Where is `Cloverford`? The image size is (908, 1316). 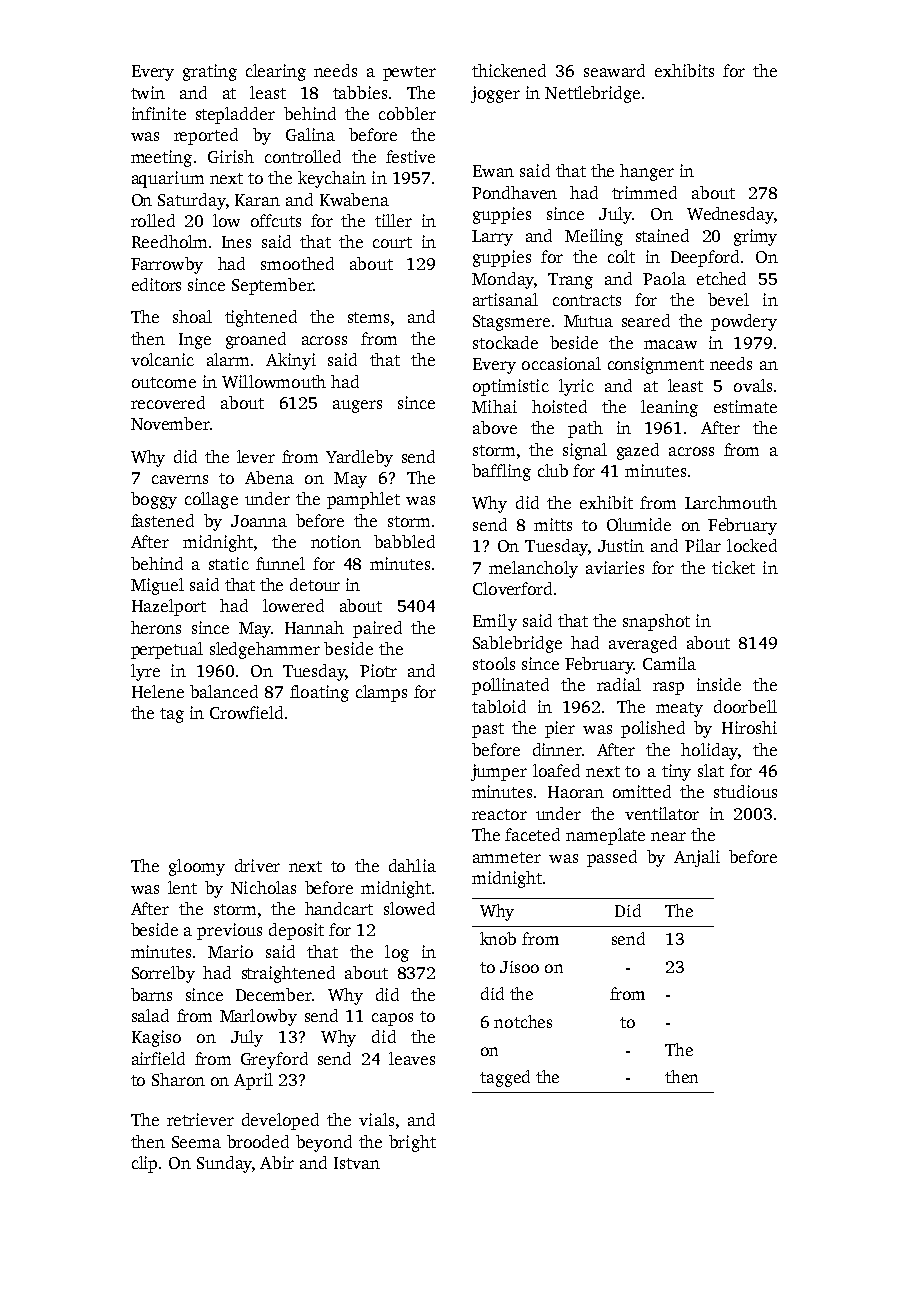
Cloverford is located at coordinates (512, 588).
